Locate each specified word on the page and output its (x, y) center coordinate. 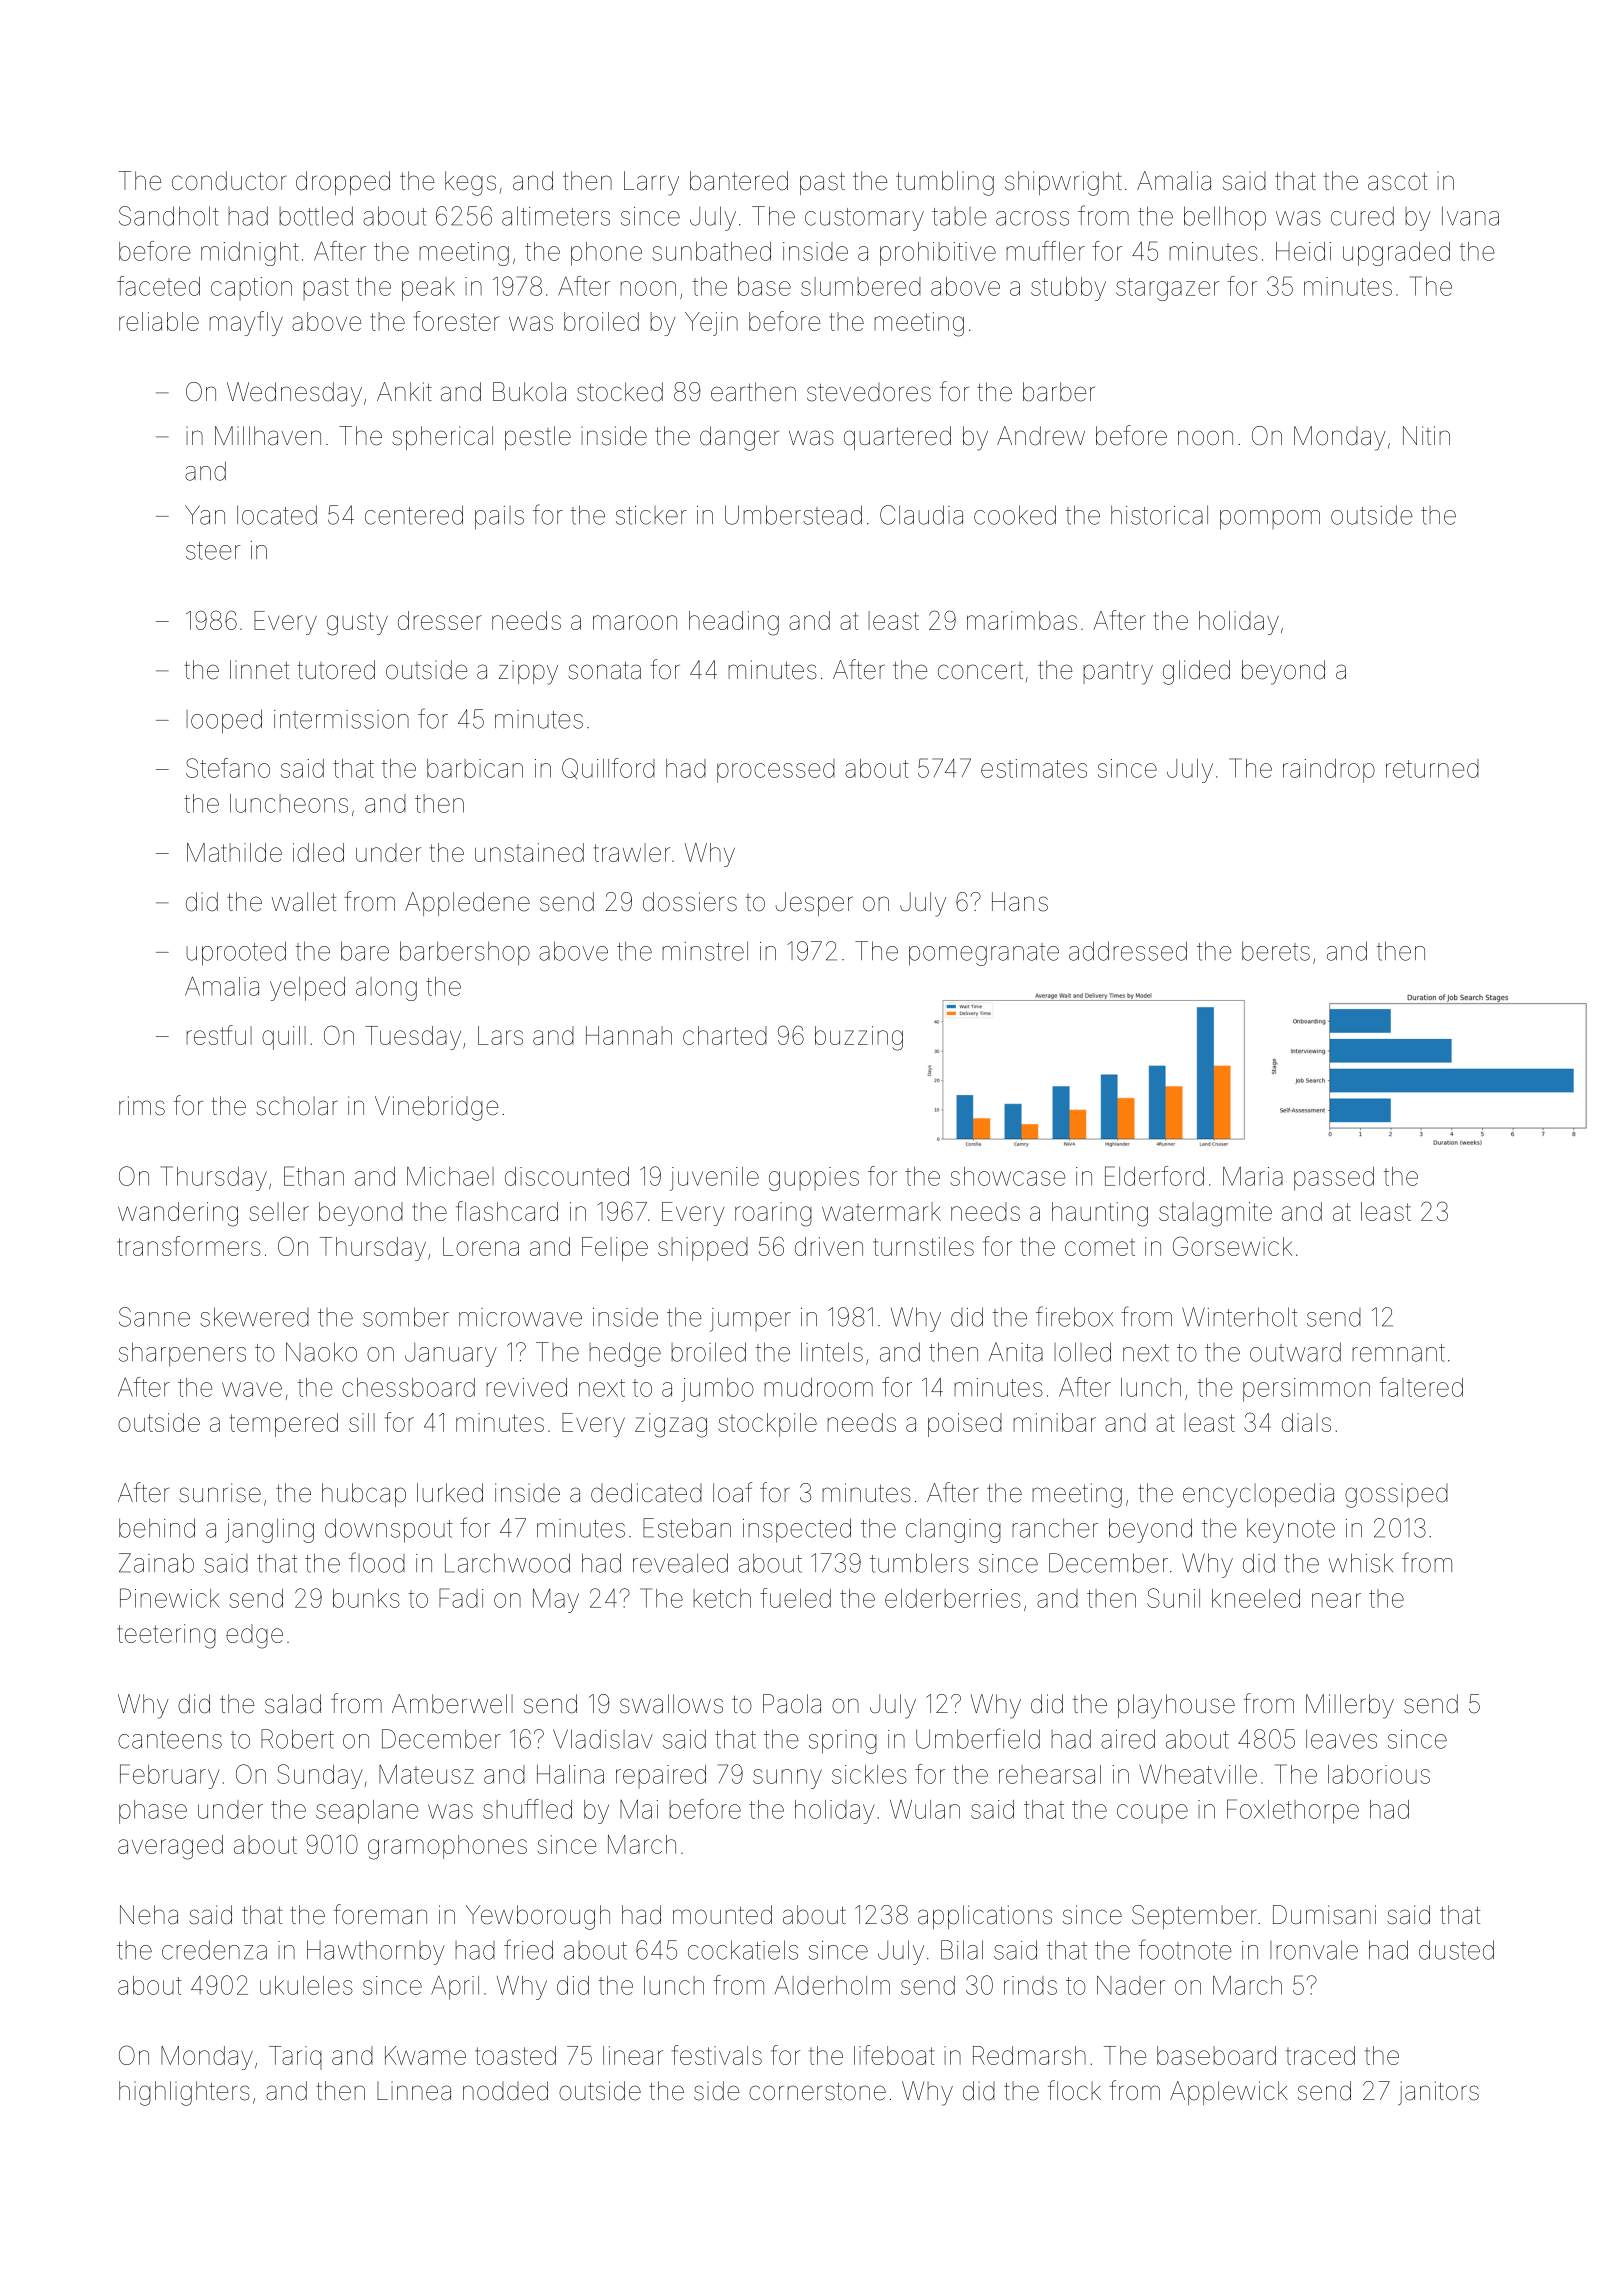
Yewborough (538, 1917)
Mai (639, 1809)
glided (1196, 672)
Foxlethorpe (1293, 1811)
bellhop (1225, 218)
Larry (651, 183)
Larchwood (507, 1563)
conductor (229, 181)
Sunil (1173, 1598)
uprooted (236, 953)
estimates (1034, 768)
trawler (632, 852)
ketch (722, 1598)
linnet (259, 670)
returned (1432, 768)
